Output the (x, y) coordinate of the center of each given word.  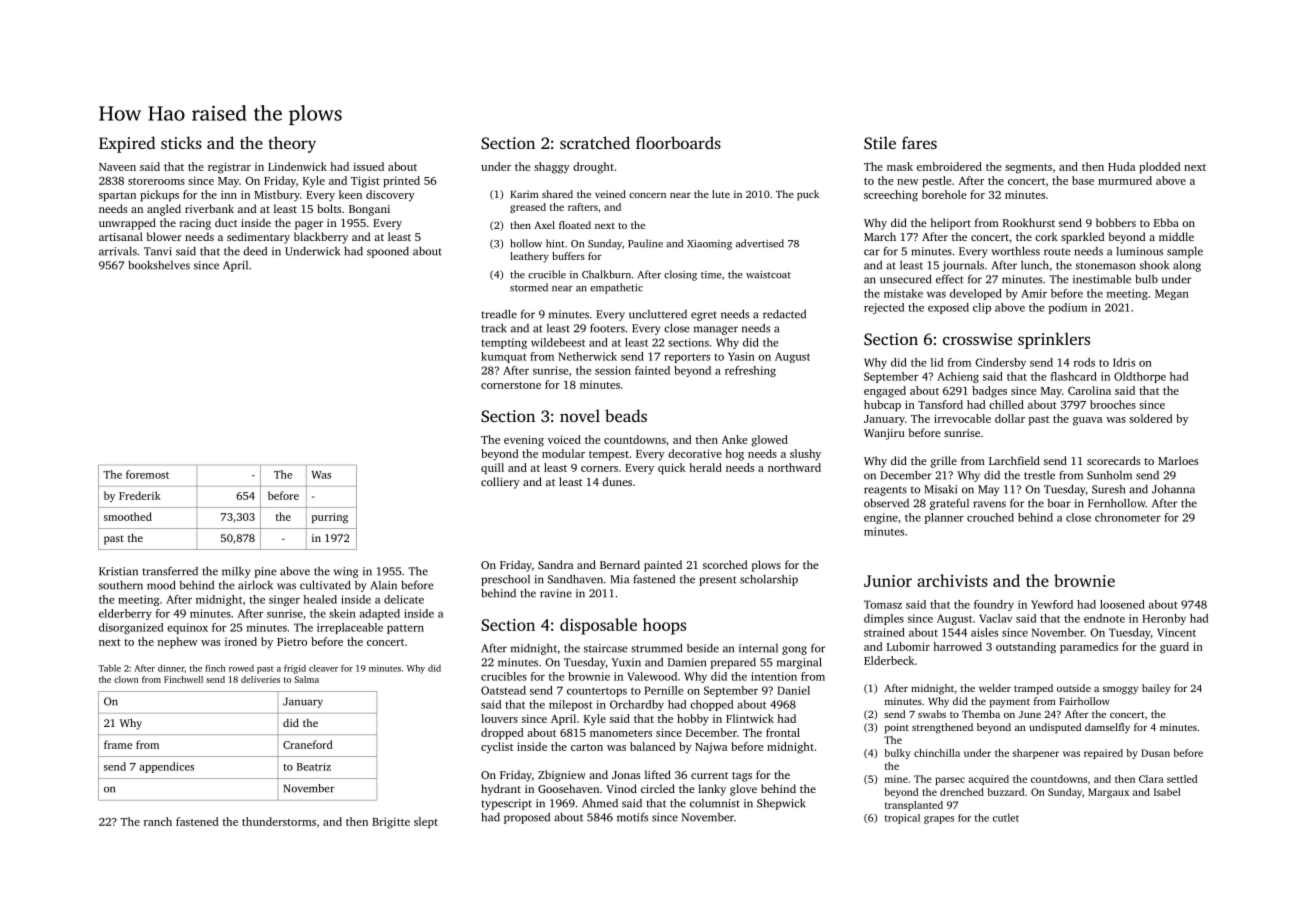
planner (944, 518)
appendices (166, 767)
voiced (564, 439)
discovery (390, 196)
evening (524, 441)
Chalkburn (606, 274)
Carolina (1089, 390)
